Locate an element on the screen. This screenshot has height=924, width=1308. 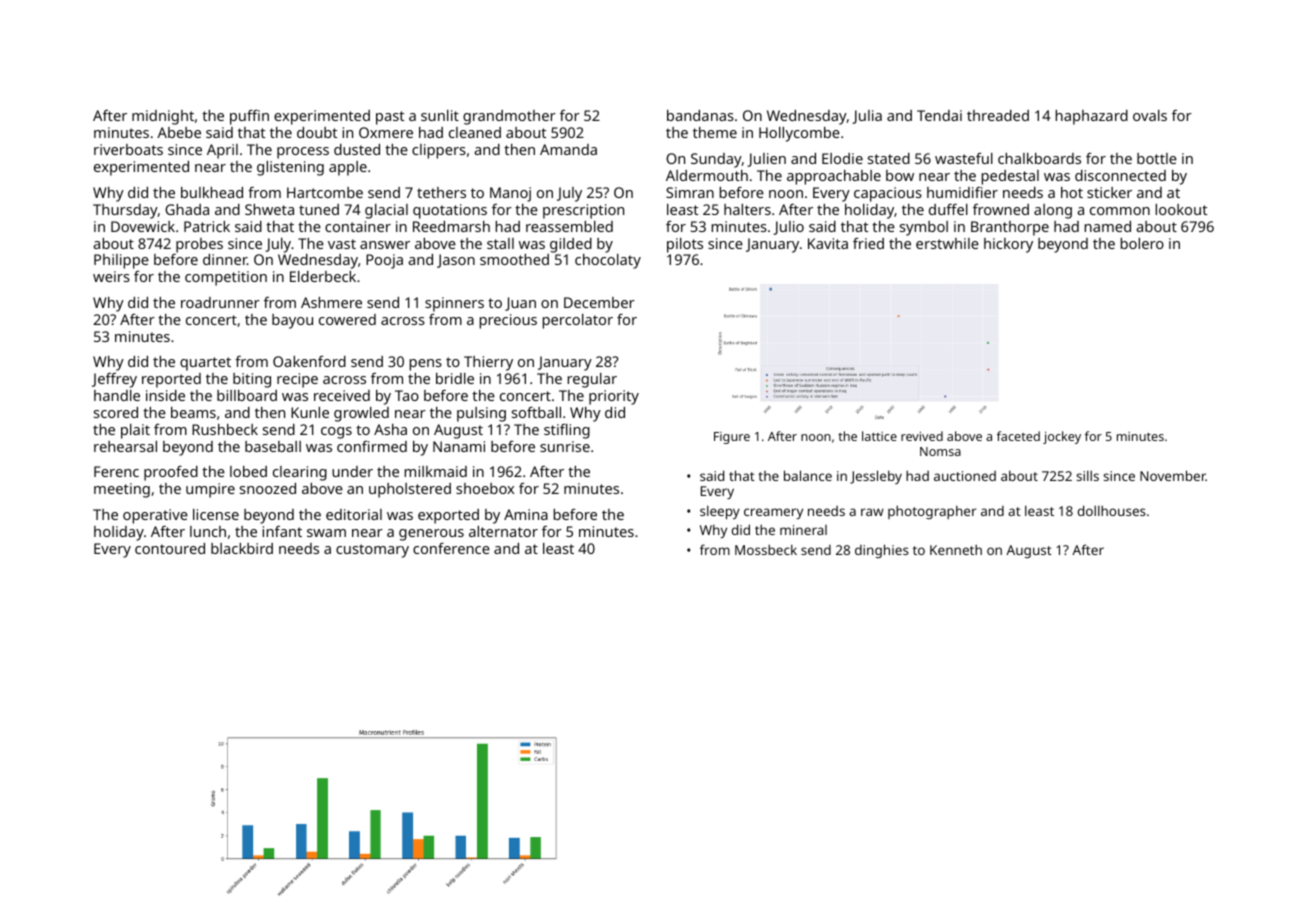
lattice is located at coordinates (879, 436).
